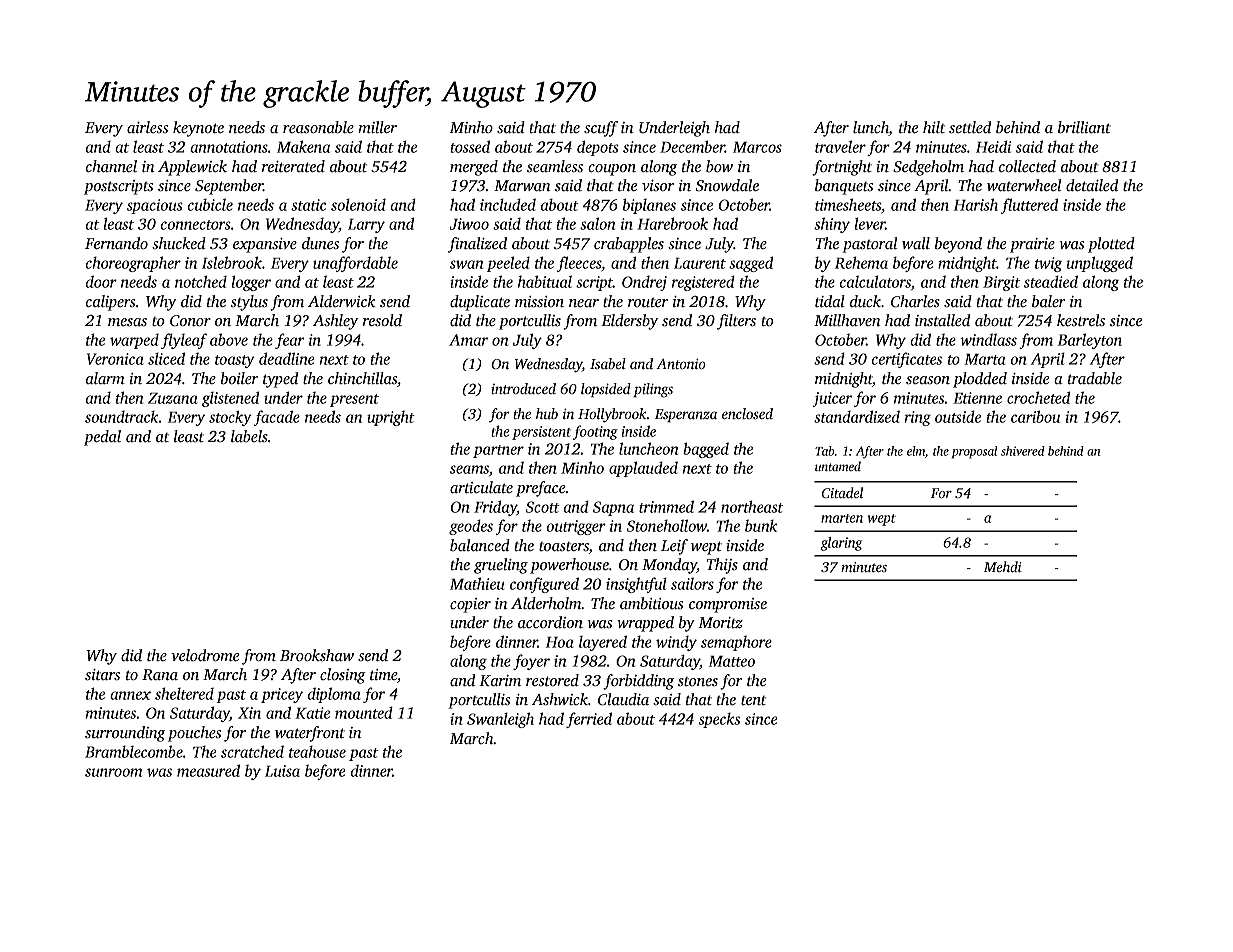 The image size is (1233, 952). What do you see at coordinates (133, 264) in the page?
I see `choreographer` at bounding box center [133, 264].
